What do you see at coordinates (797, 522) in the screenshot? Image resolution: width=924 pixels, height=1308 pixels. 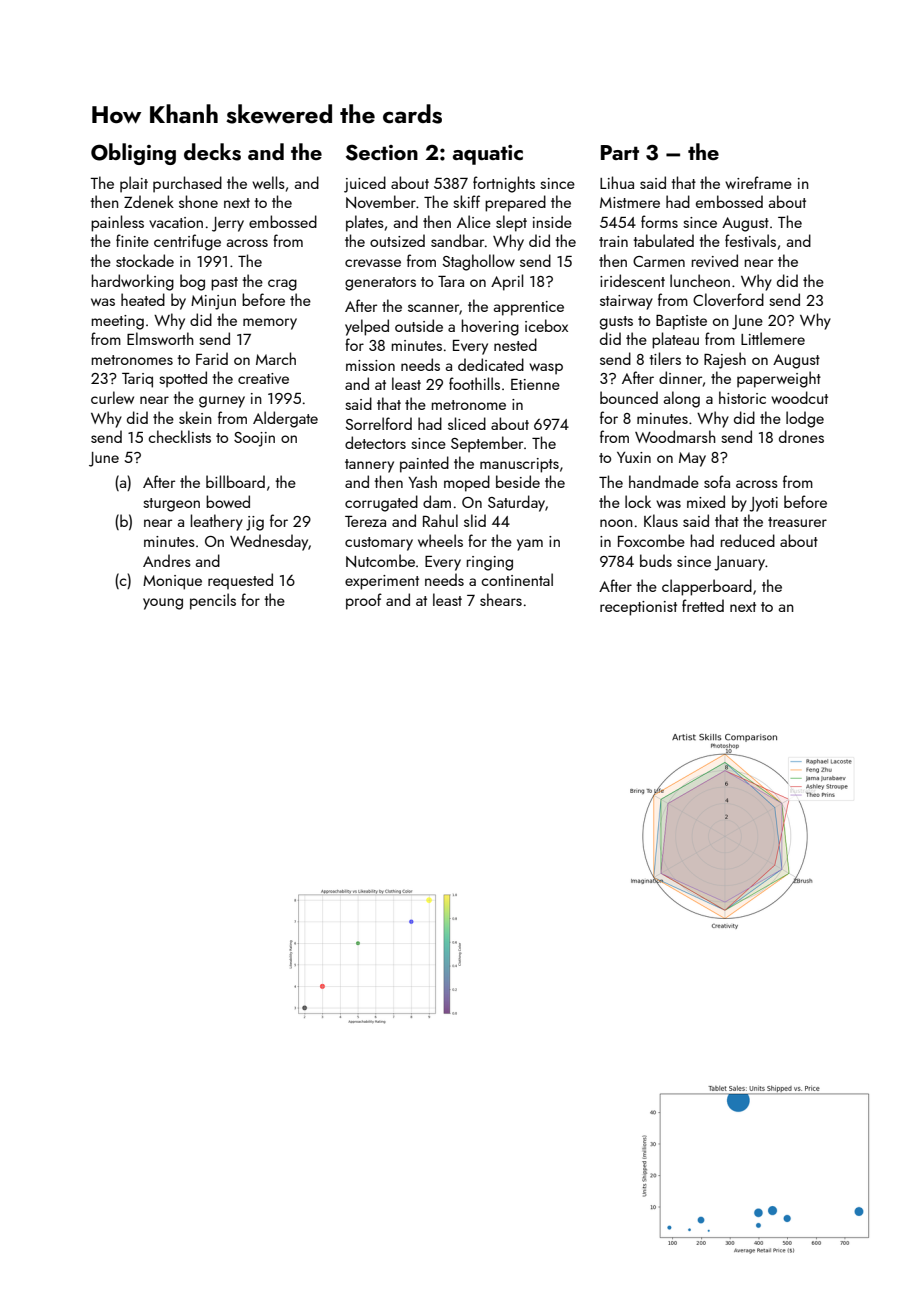 I see `treasurer` at bounding box center [797, 522].
